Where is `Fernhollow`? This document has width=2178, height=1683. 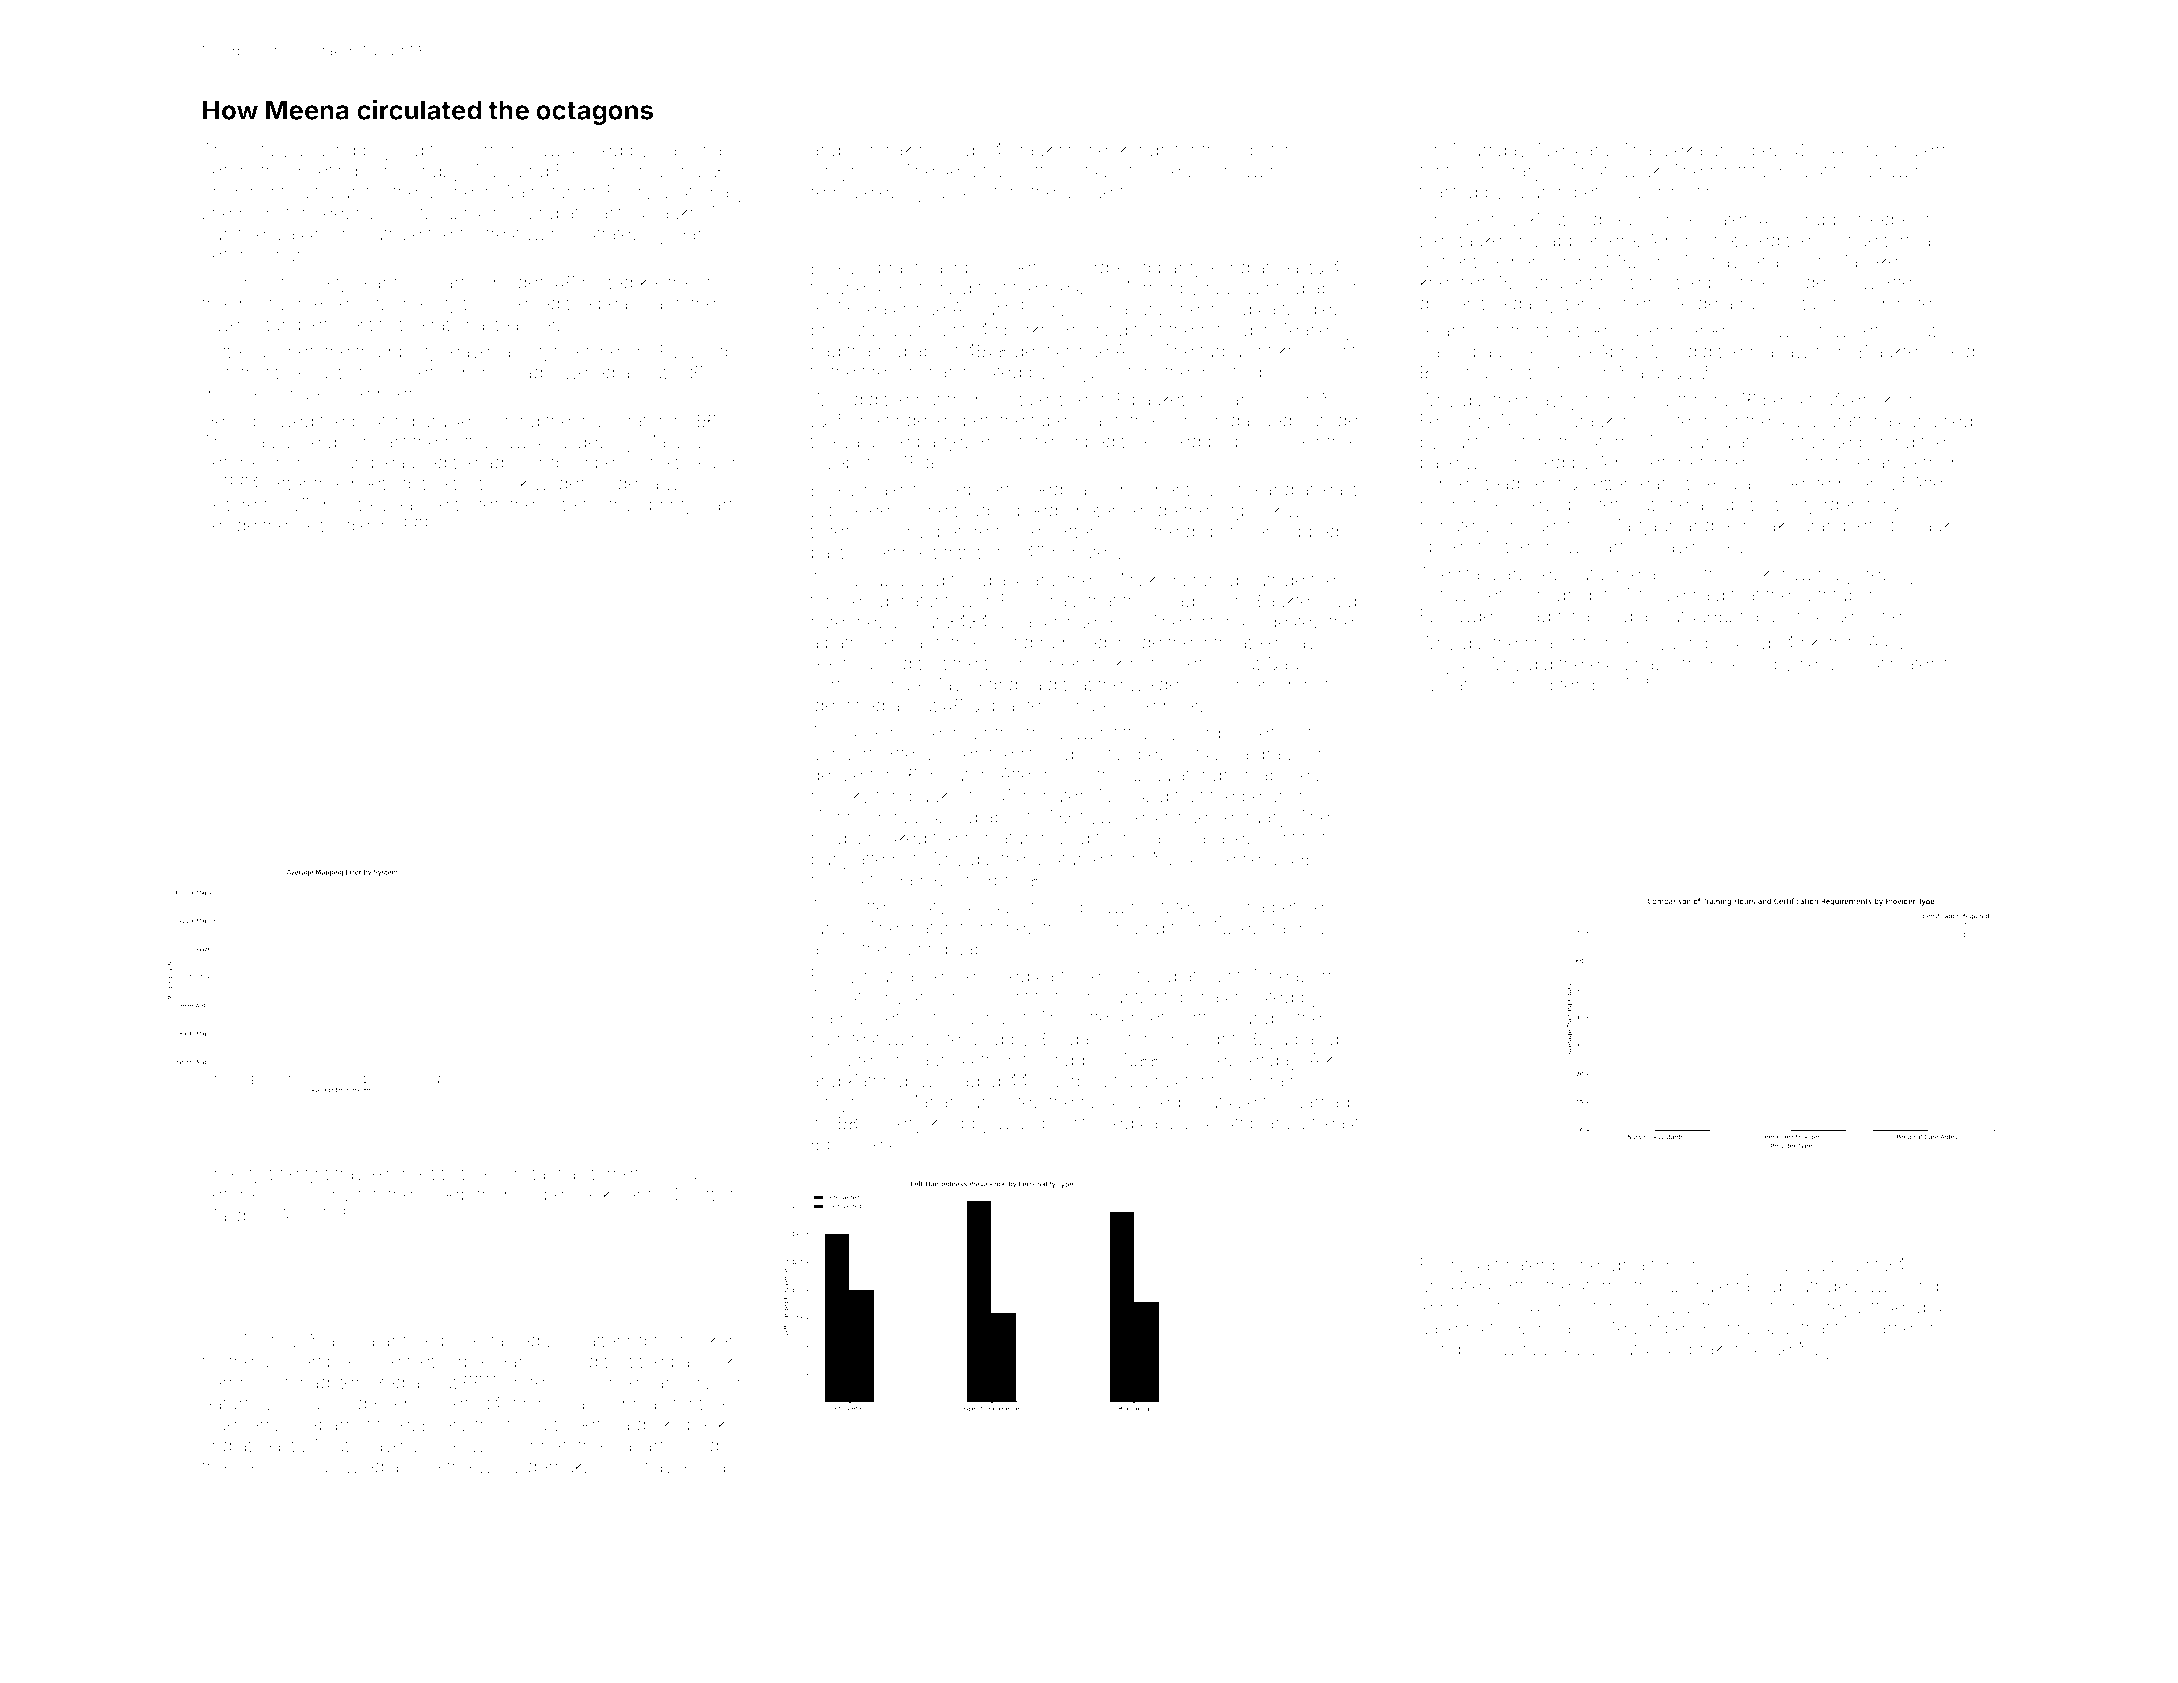
Fernhollow is located at coordinates (248, 1382).
